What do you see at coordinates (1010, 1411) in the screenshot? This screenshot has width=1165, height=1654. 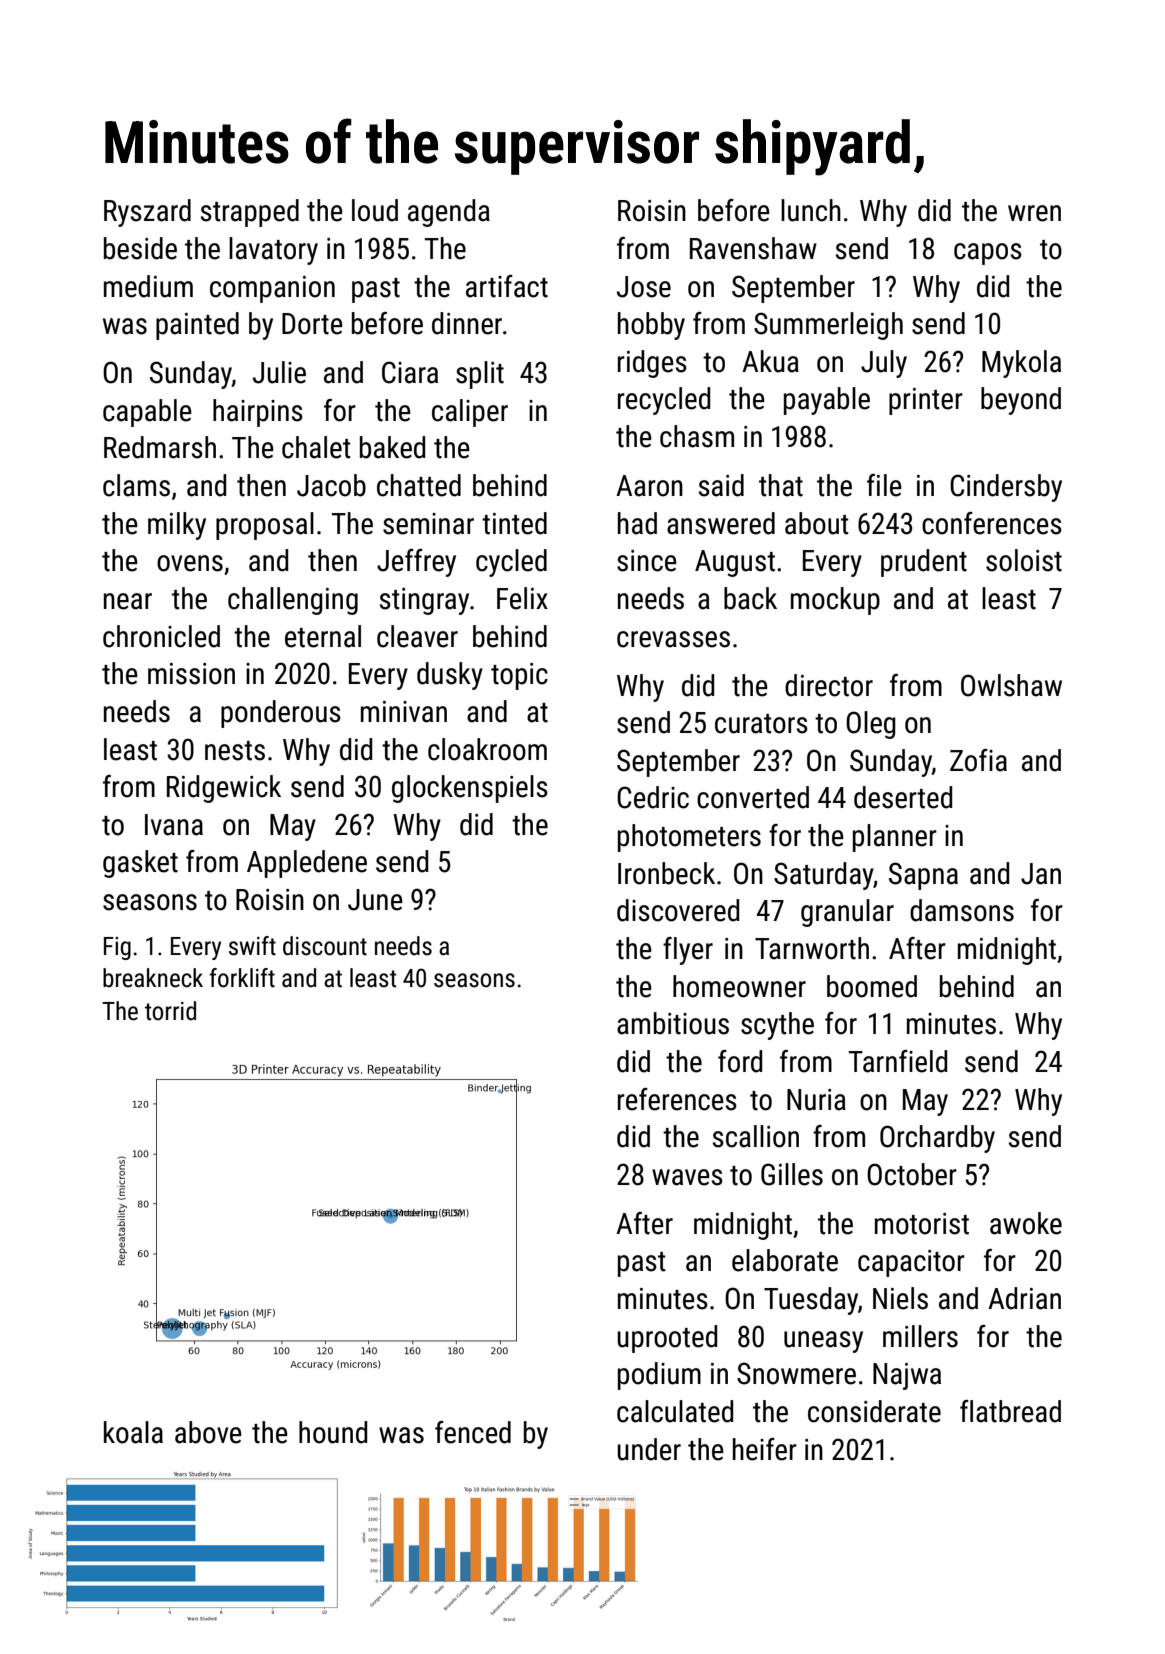 I see `flatbread` at bounding box center [1010, 1411].
